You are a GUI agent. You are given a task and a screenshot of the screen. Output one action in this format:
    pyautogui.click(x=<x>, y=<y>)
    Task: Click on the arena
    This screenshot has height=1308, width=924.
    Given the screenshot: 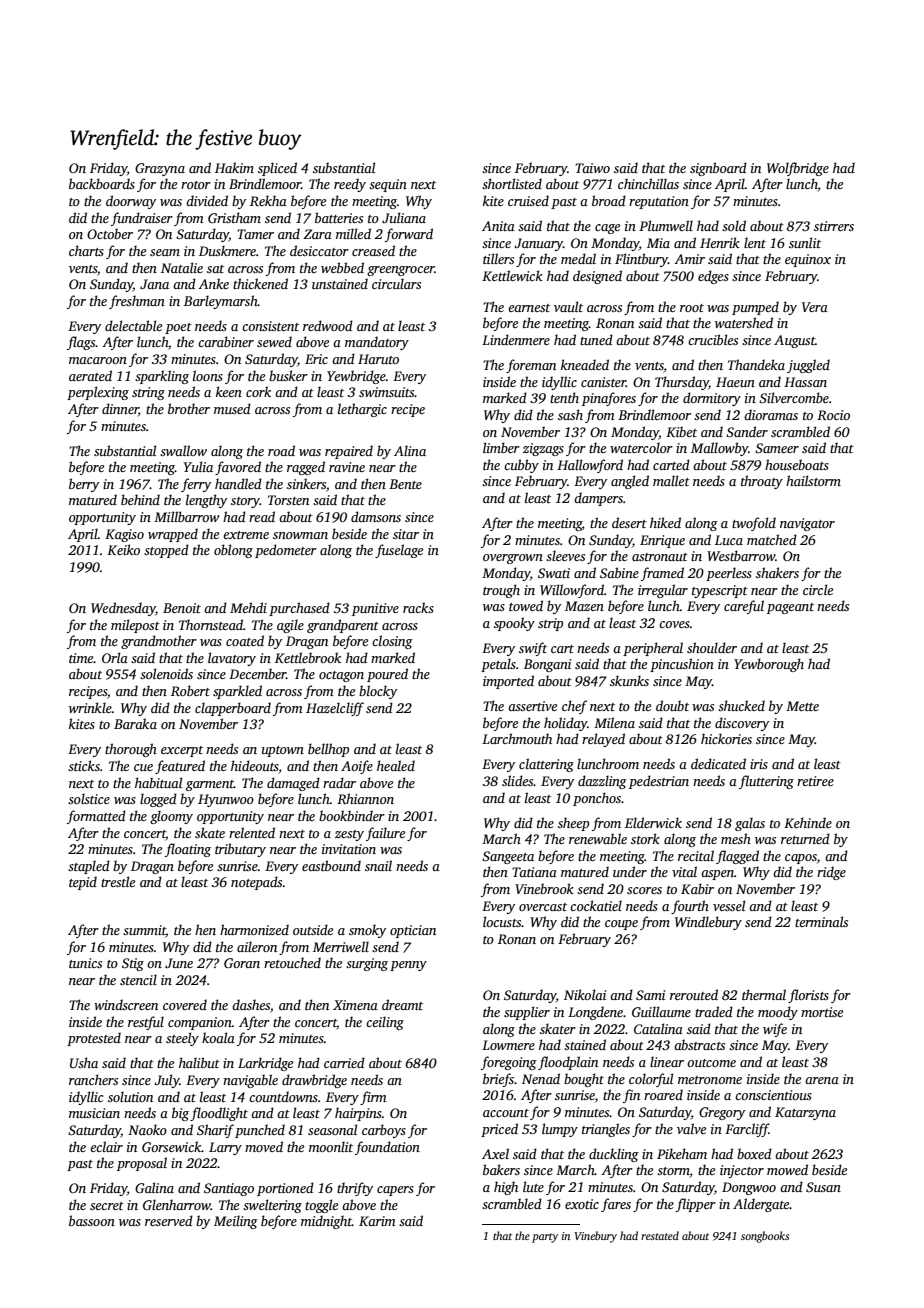 What is the action you would take?
    pyautogui.click(x=822, y=1080)
